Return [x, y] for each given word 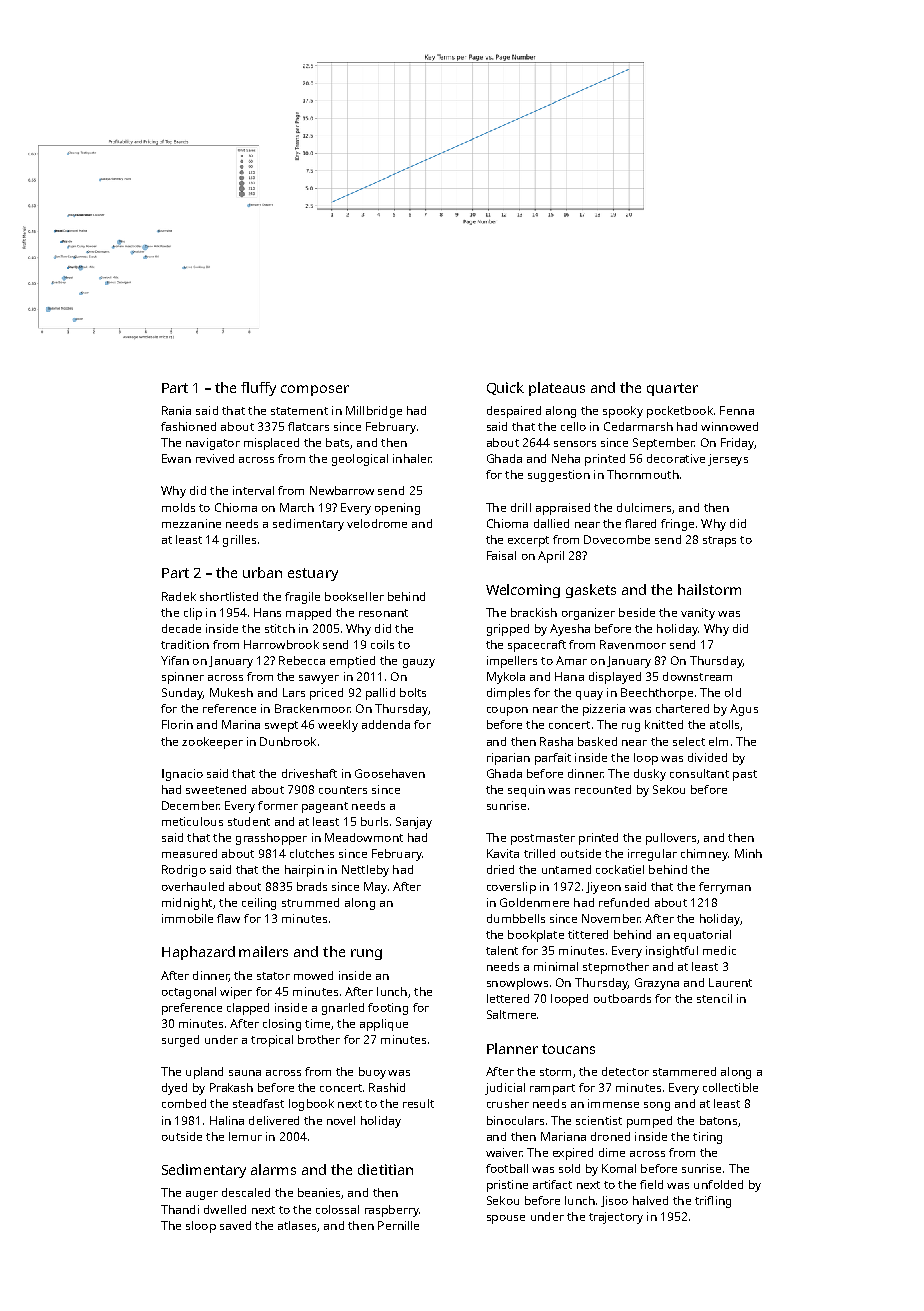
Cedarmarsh [638, 426]
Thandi [180, 1209]
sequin [526, 791]
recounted [603, 789]
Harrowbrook [281, 644]
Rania [176, 410]
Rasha [556, 741]
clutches [312, 853]
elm [718, 741]
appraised [563, 509]
